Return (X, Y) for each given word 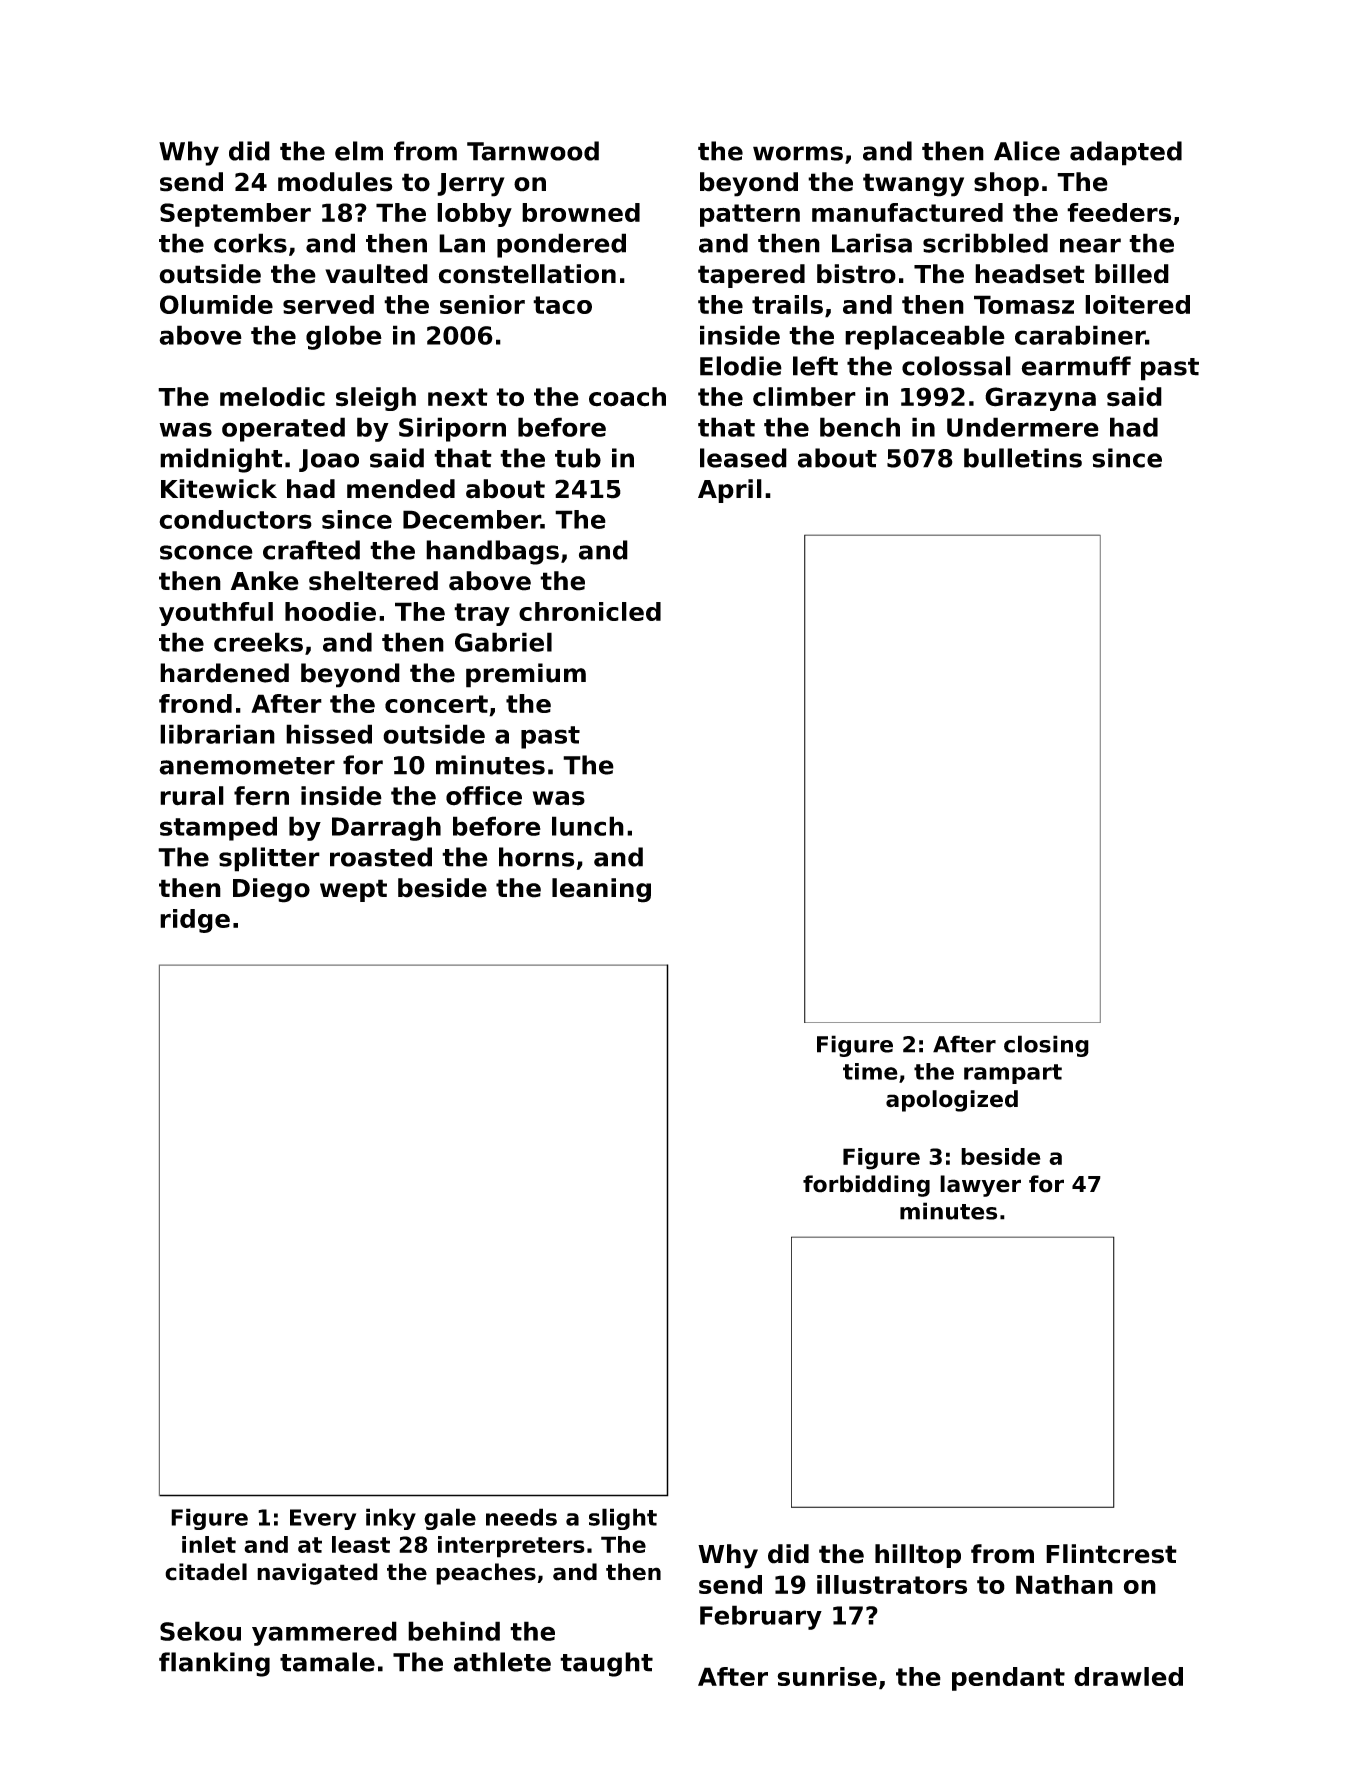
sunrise (827, 1676)
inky (391, 1519)
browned (581, 212)
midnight (221, 460)
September (235, 215)
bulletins (1023, 458)
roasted (381, 857)
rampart (1013, 1074)
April (730, 491)
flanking (214, 1664)
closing (1046, 1046)
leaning (601, 890)
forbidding (866, 1186)
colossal (956, 366)
